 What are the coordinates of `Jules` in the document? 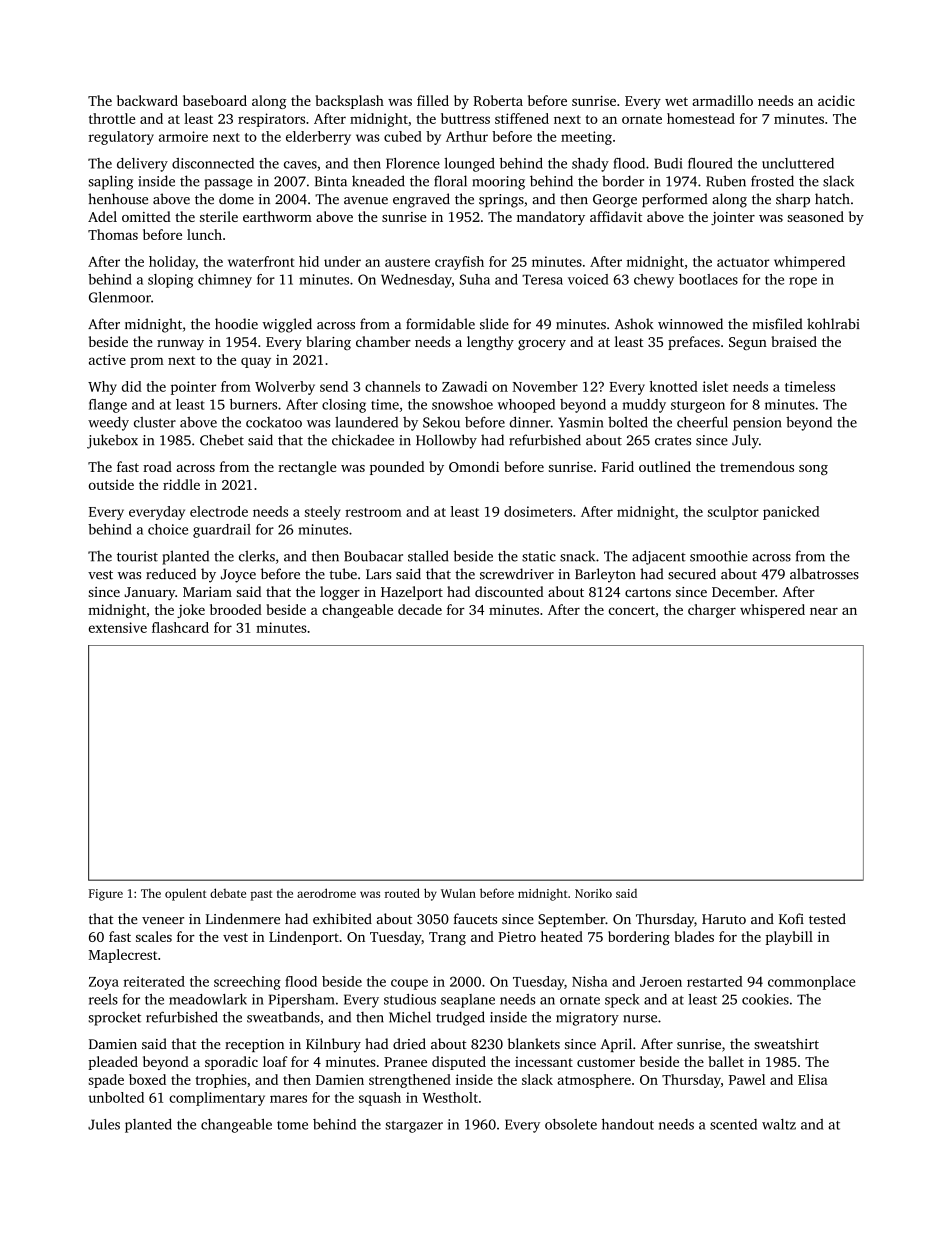 It's located at (104, 1124).
